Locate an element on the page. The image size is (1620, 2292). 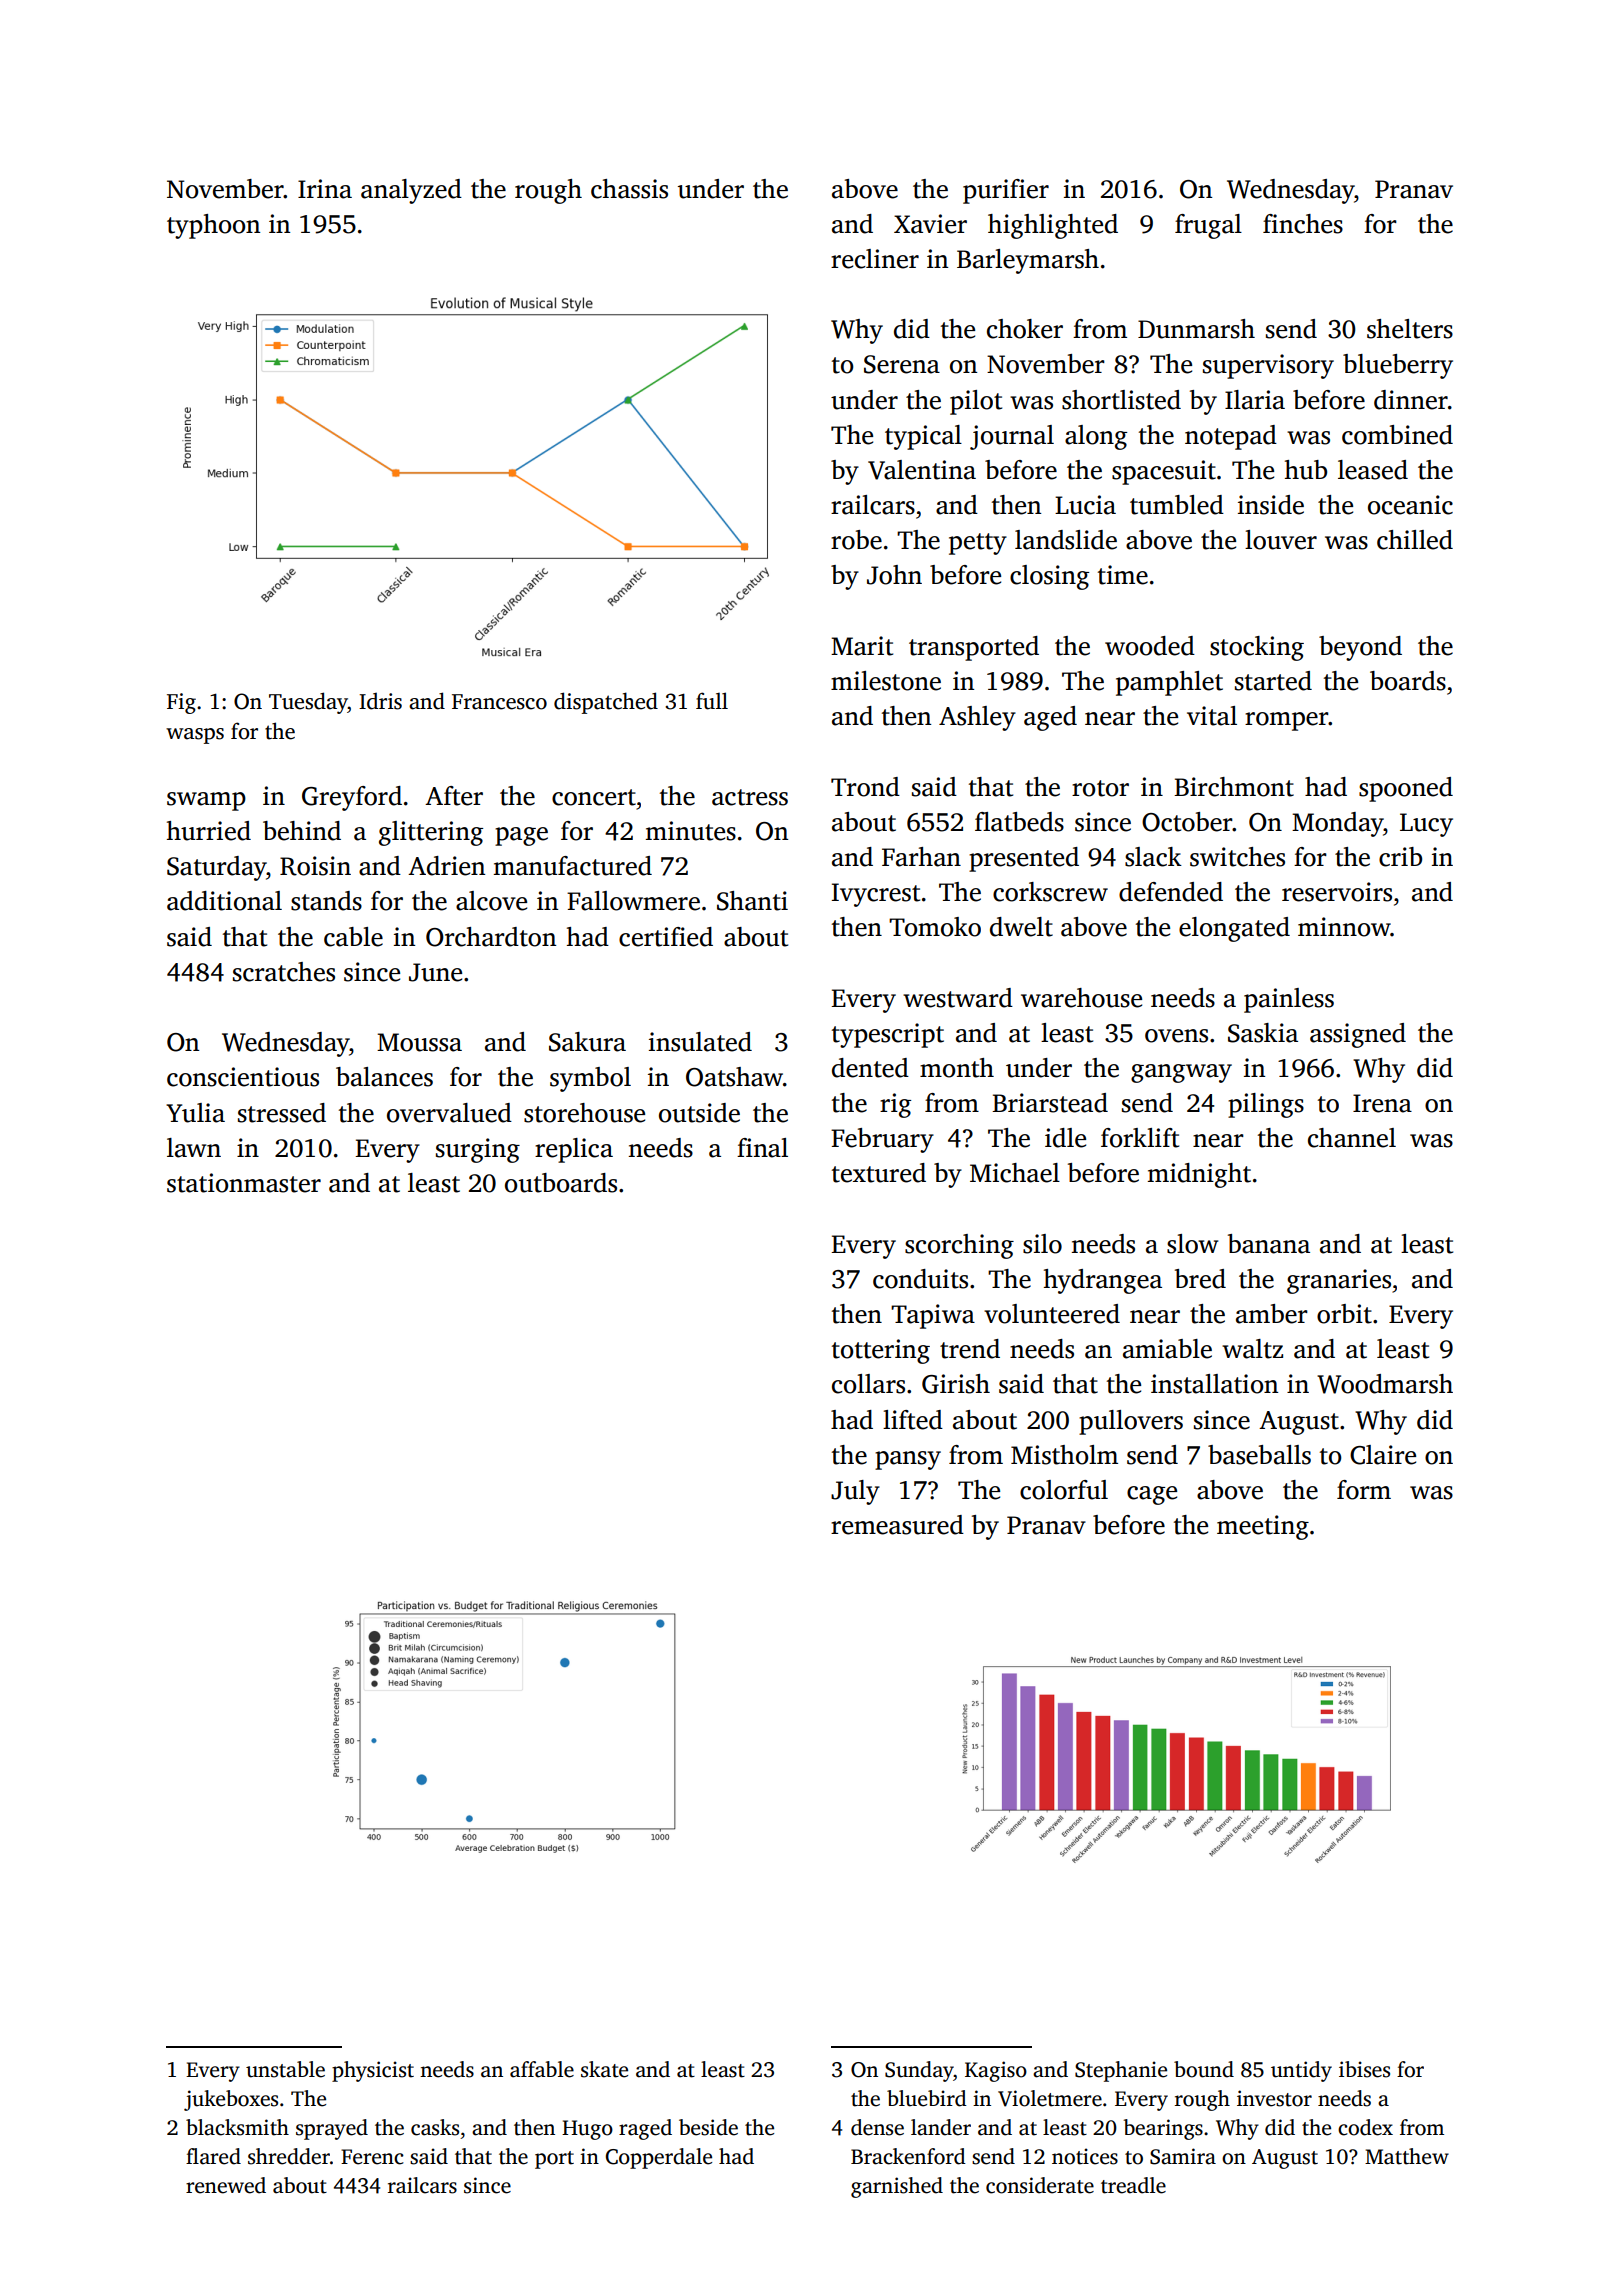
remeasured is located at coordinates (897, 1525).
